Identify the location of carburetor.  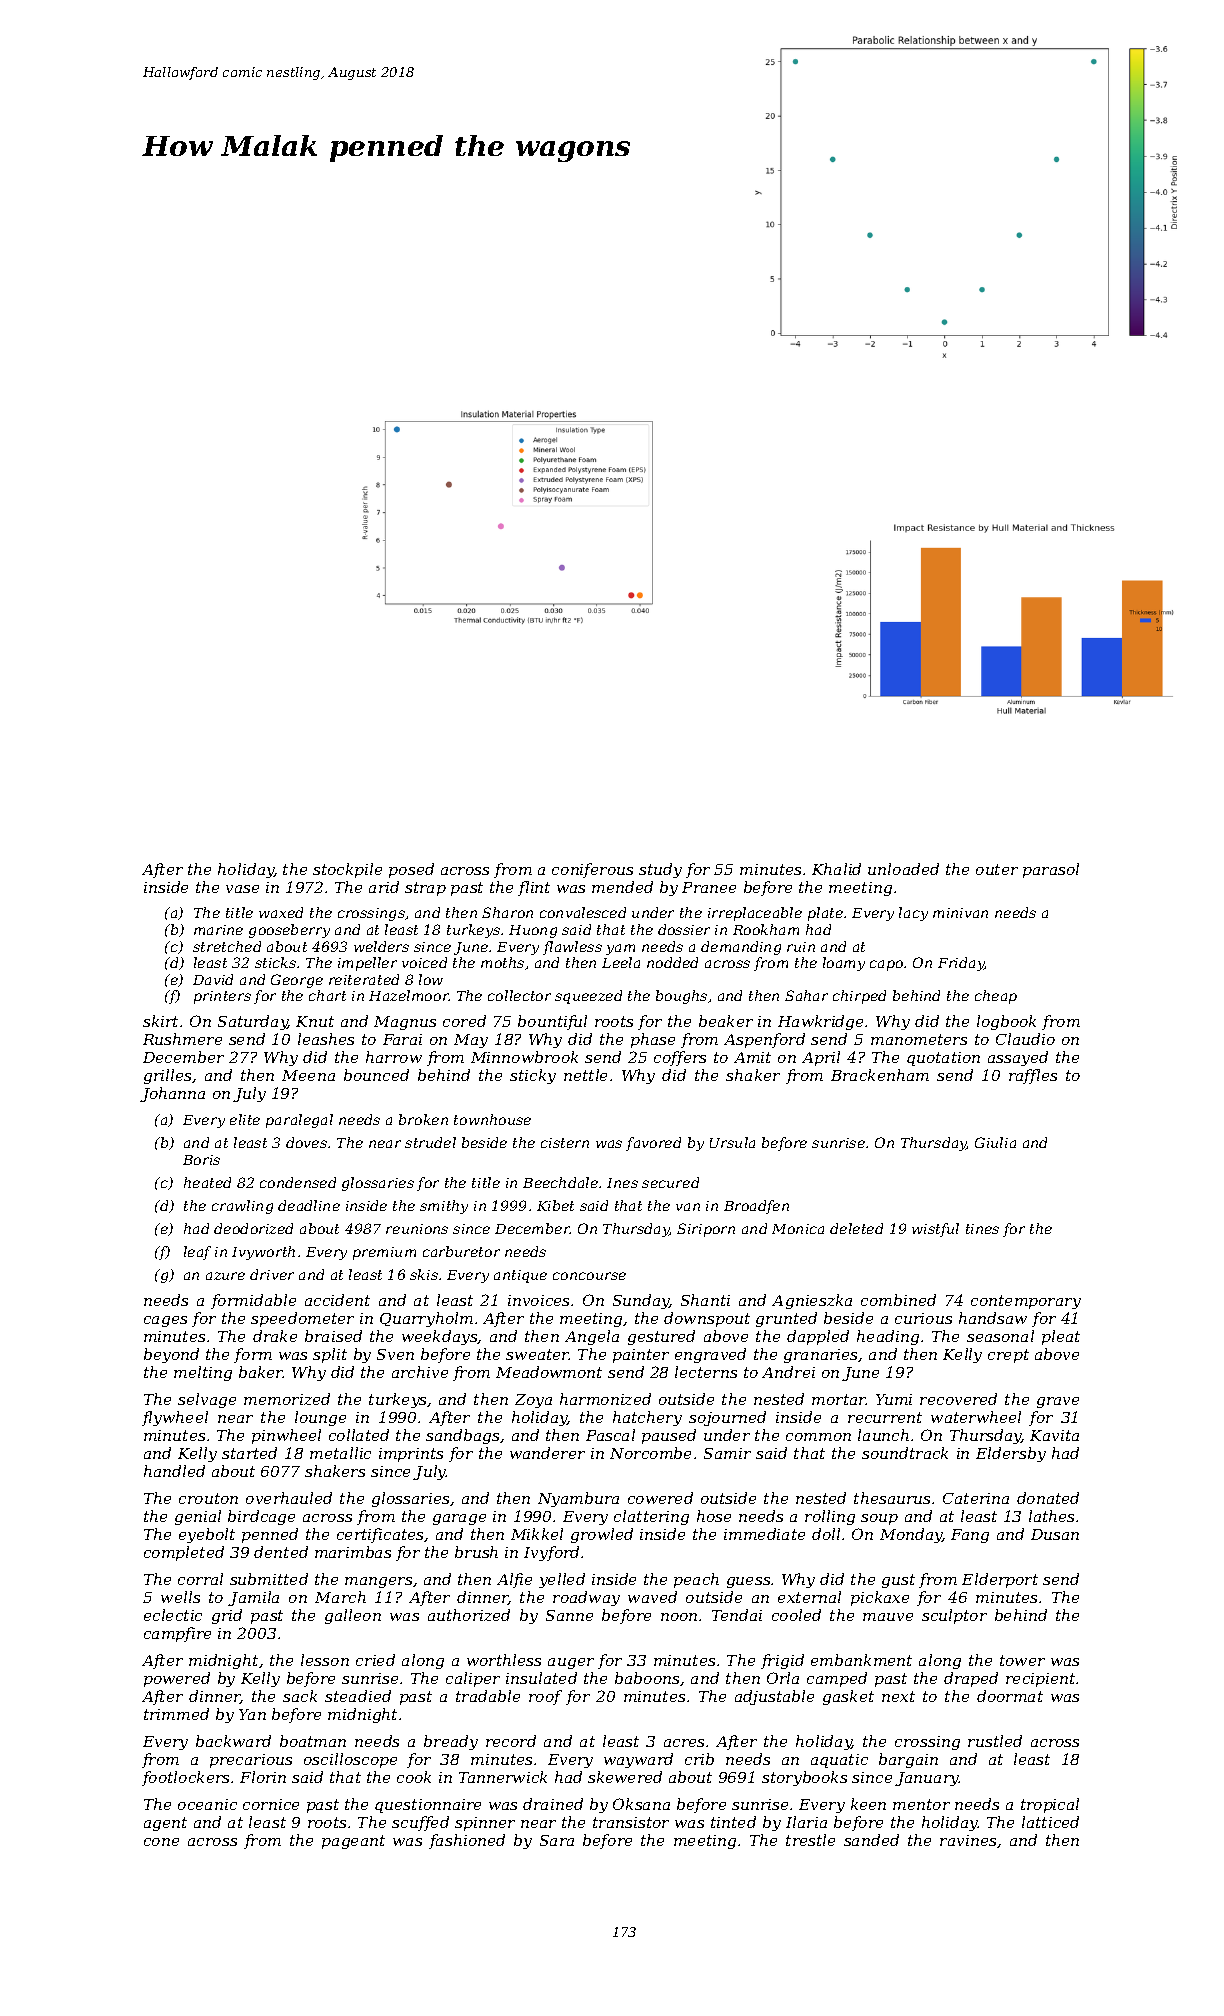
(461, 1251).
